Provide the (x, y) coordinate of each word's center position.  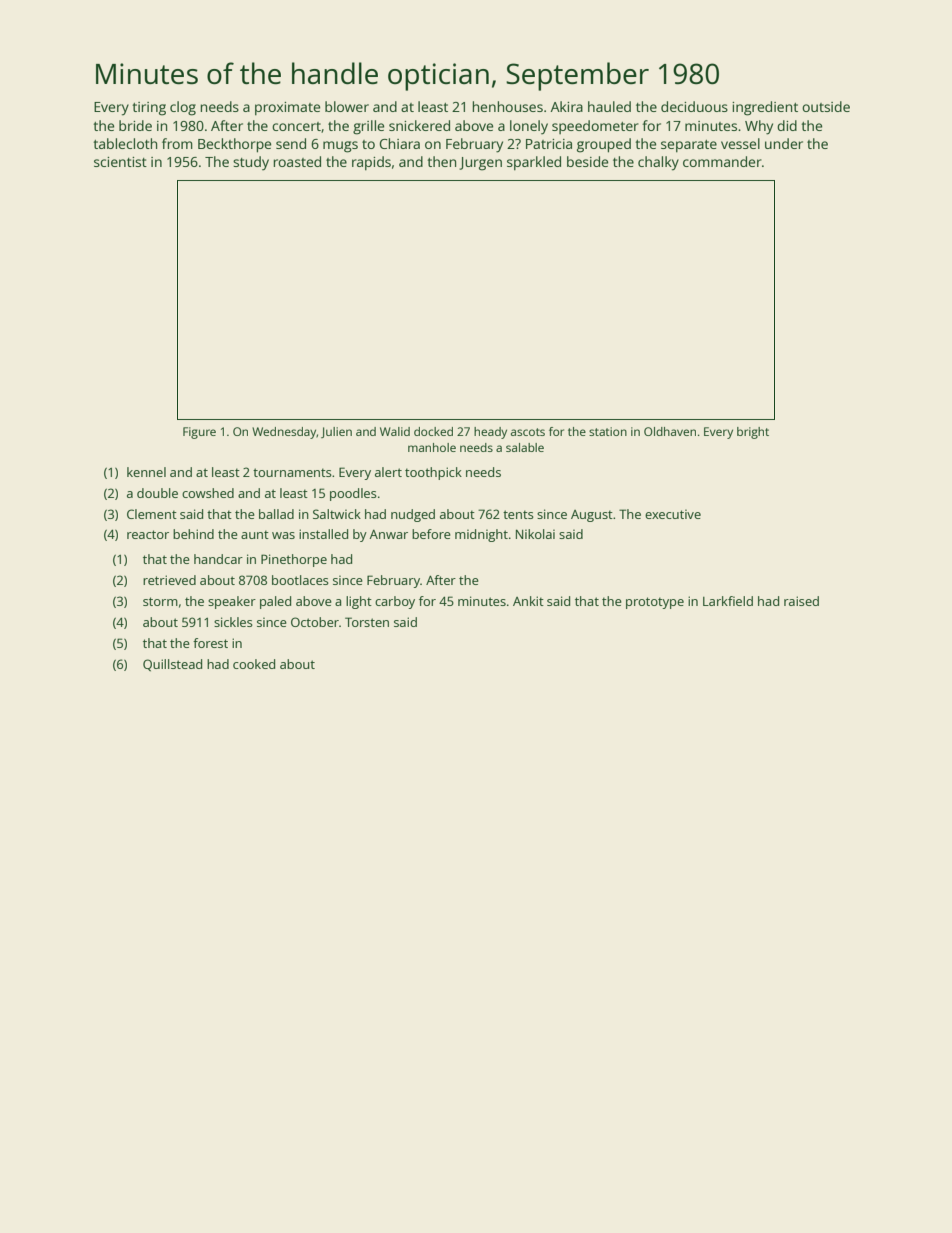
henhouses (508, 106)
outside (826, 106)
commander (722, 161)
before (431, 534)
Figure (199, 433)
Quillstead (172, 665)
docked (433, 431)
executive (673, 514)
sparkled (534, 163)
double (157, 493)
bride (135, 125)
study (251, 163)
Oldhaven (670, 431)
